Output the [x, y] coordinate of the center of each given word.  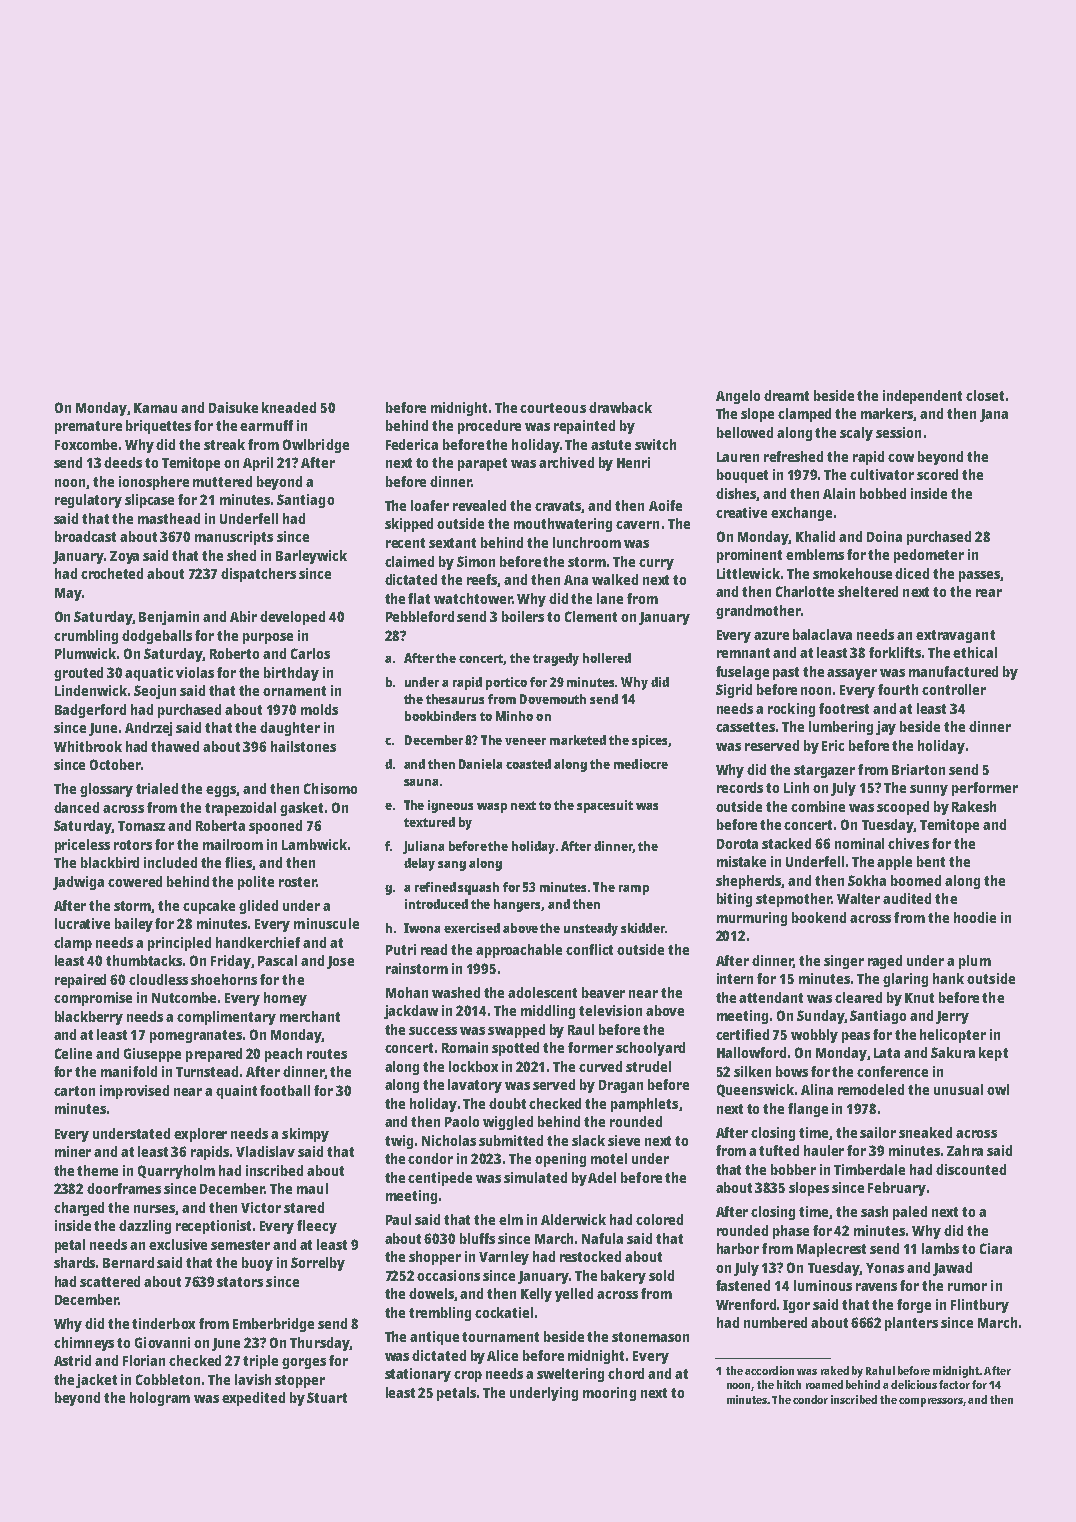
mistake [741, 861]
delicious [914, 1384]
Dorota [737, 844]
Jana [994, 415]
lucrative [82, 923]
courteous [553, 408]
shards [74, 1262]
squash [478, 888]
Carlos [310, 653]
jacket [96, 1381]
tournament [500, 1337]
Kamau [155, 408]
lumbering [841, 728]
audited [907, 898]
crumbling [86, 637]
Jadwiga [78, 883]
